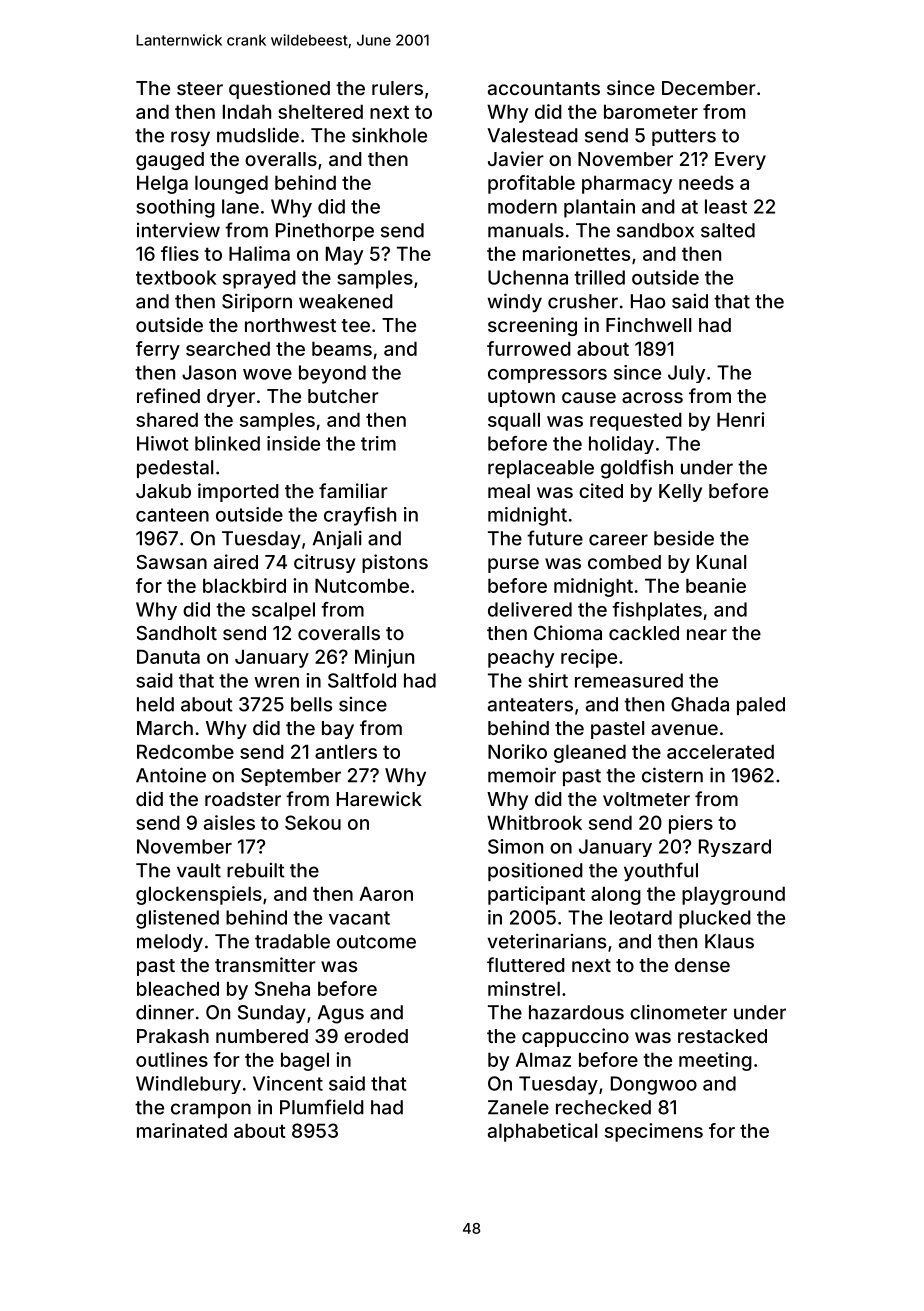 The height and width of the screenshot is (1311, 924). Describe the element at coordinates (200, 88) in the screenshot. I see `steer` at that location.
